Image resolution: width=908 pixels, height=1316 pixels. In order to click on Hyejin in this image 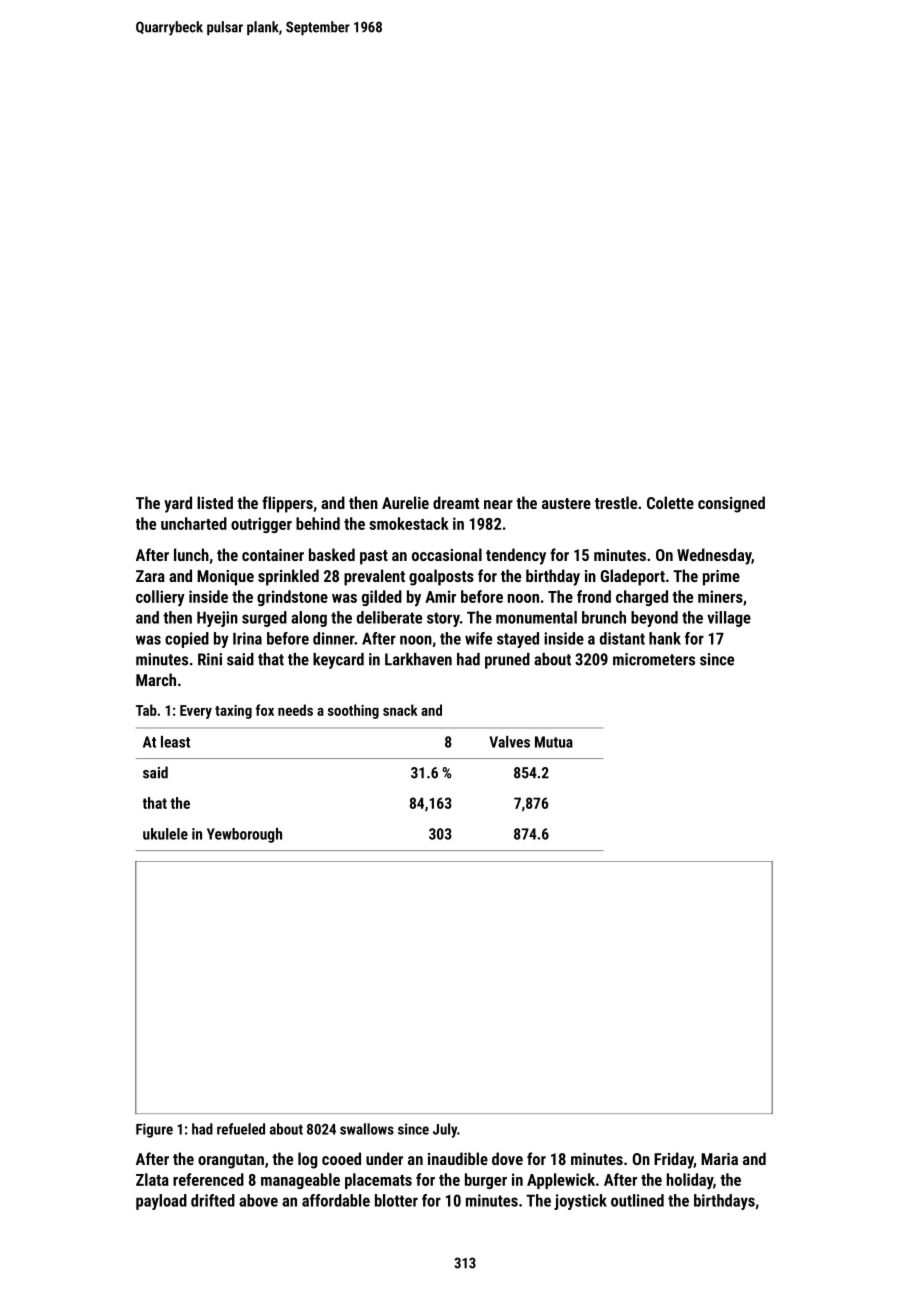, I will do `click(217, 619)`.
